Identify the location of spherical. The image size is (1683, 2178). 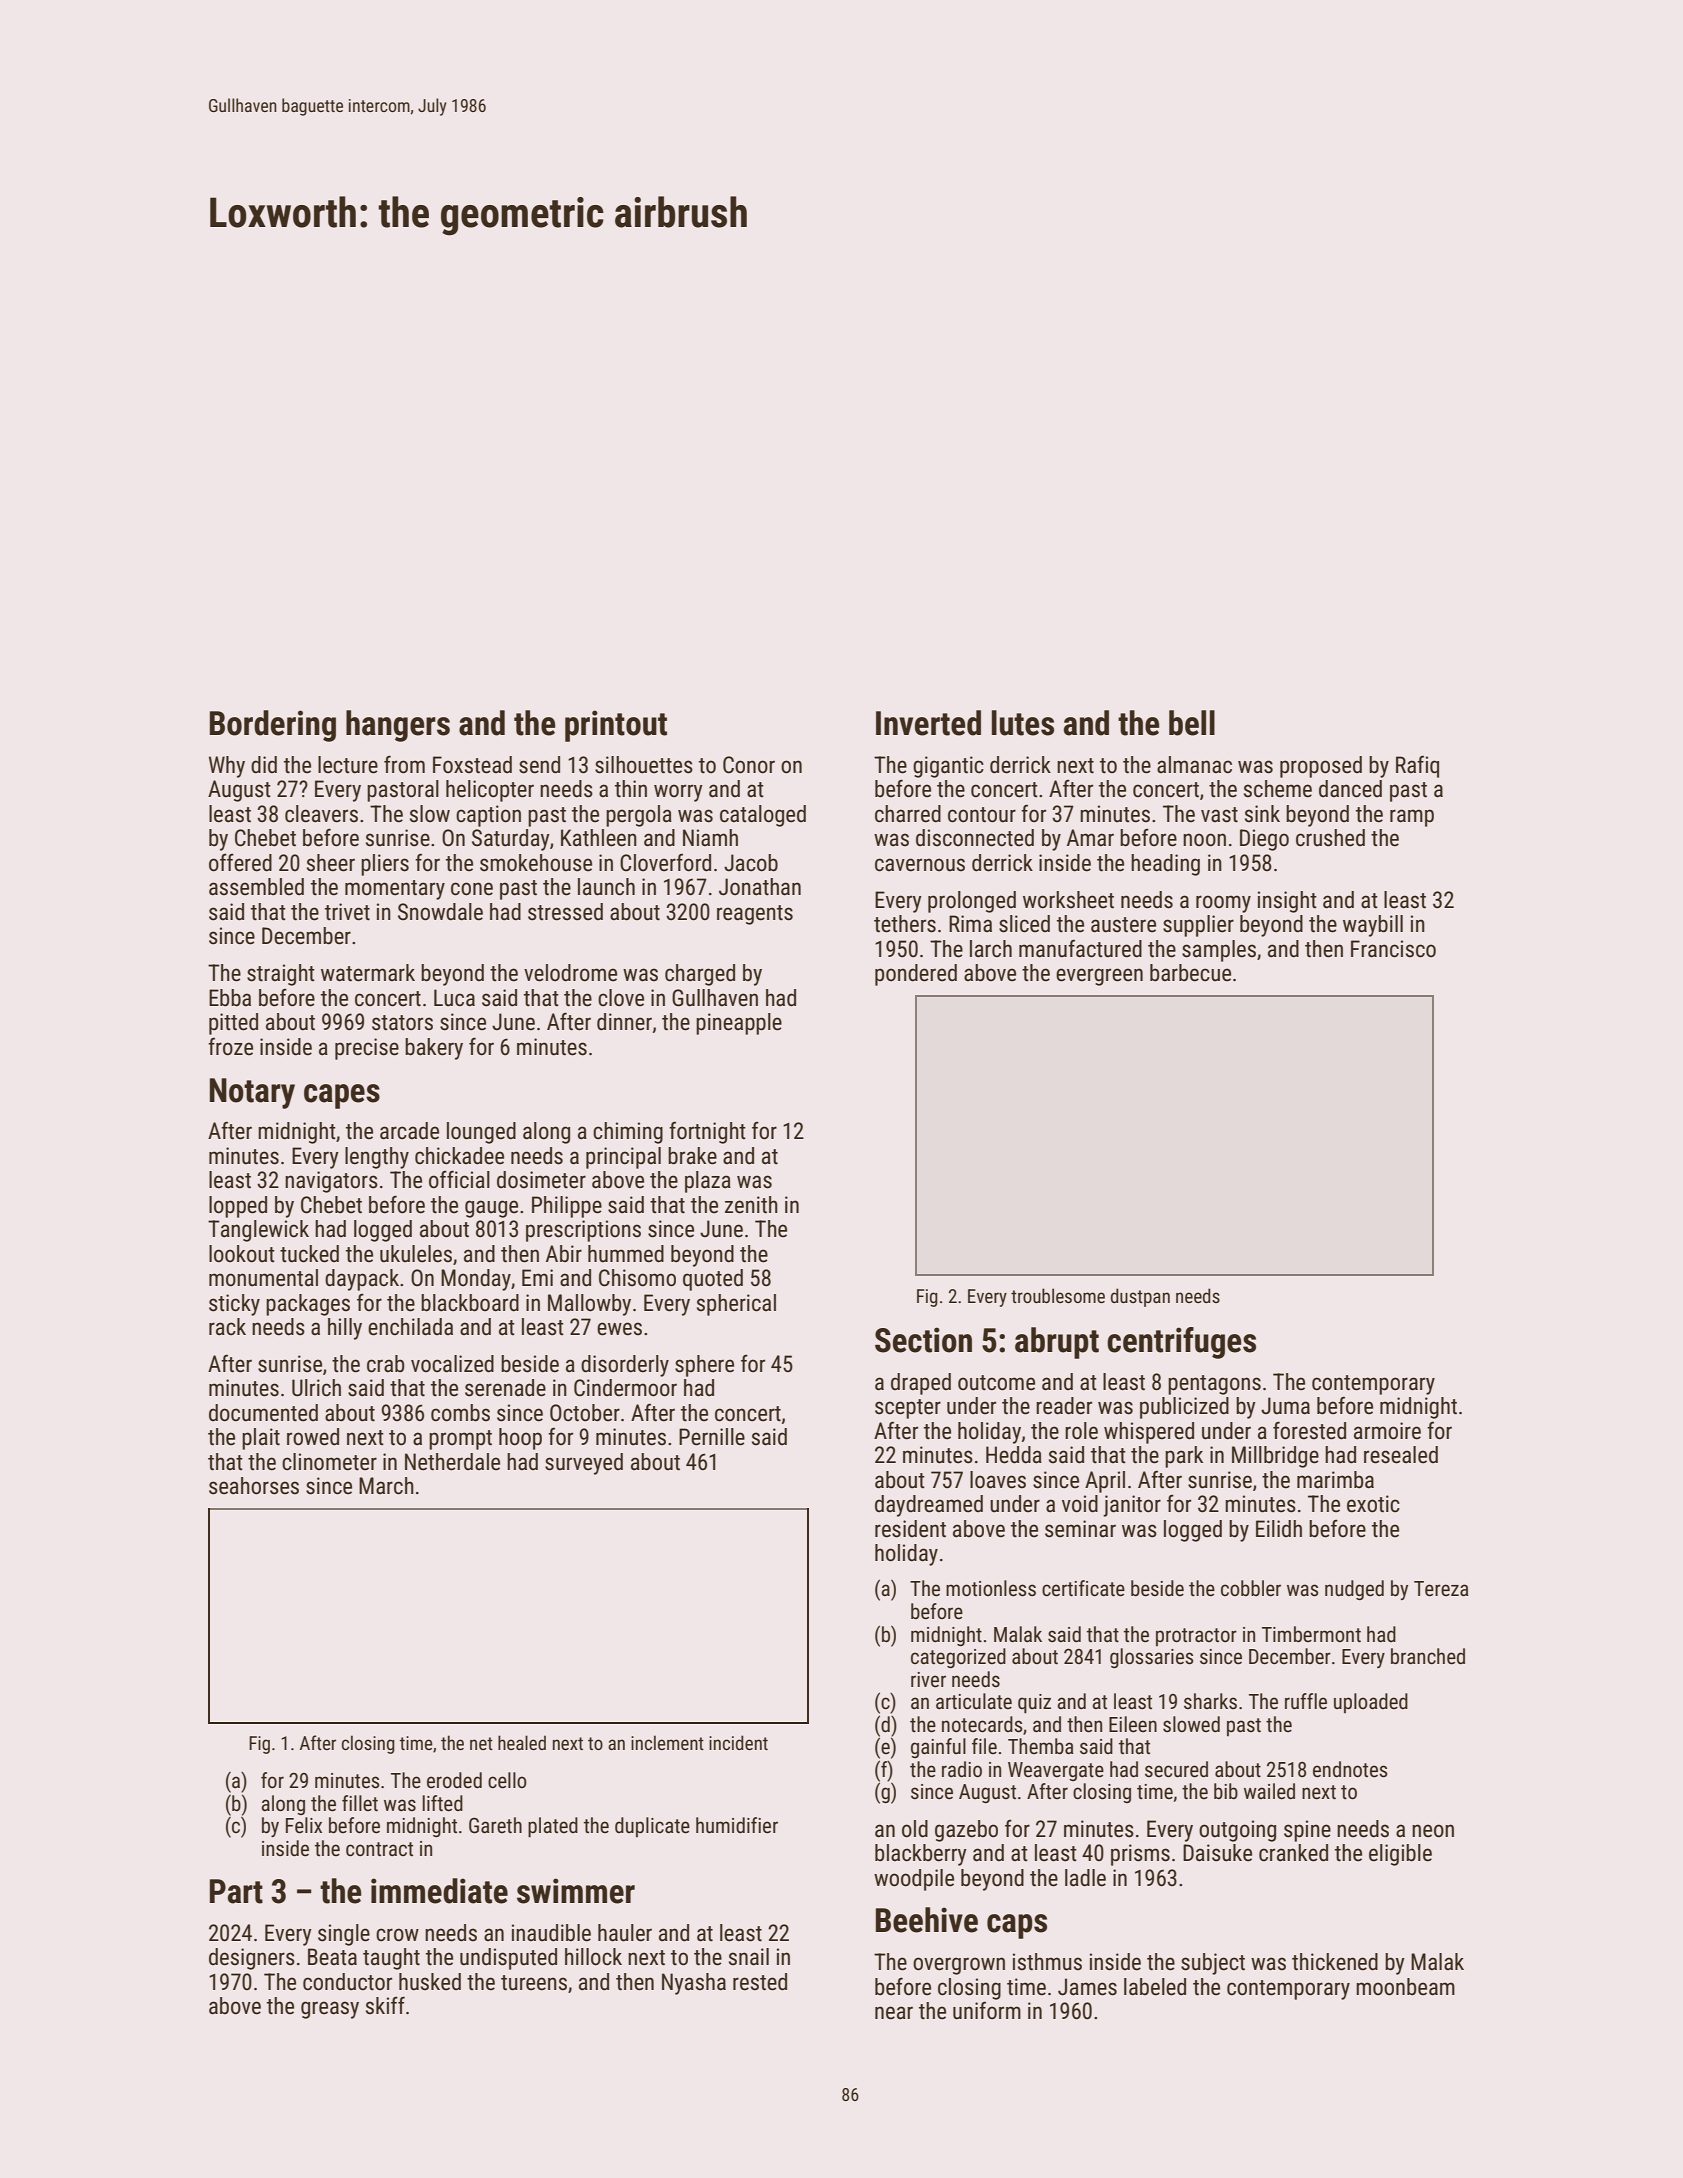
(736, 1305).
